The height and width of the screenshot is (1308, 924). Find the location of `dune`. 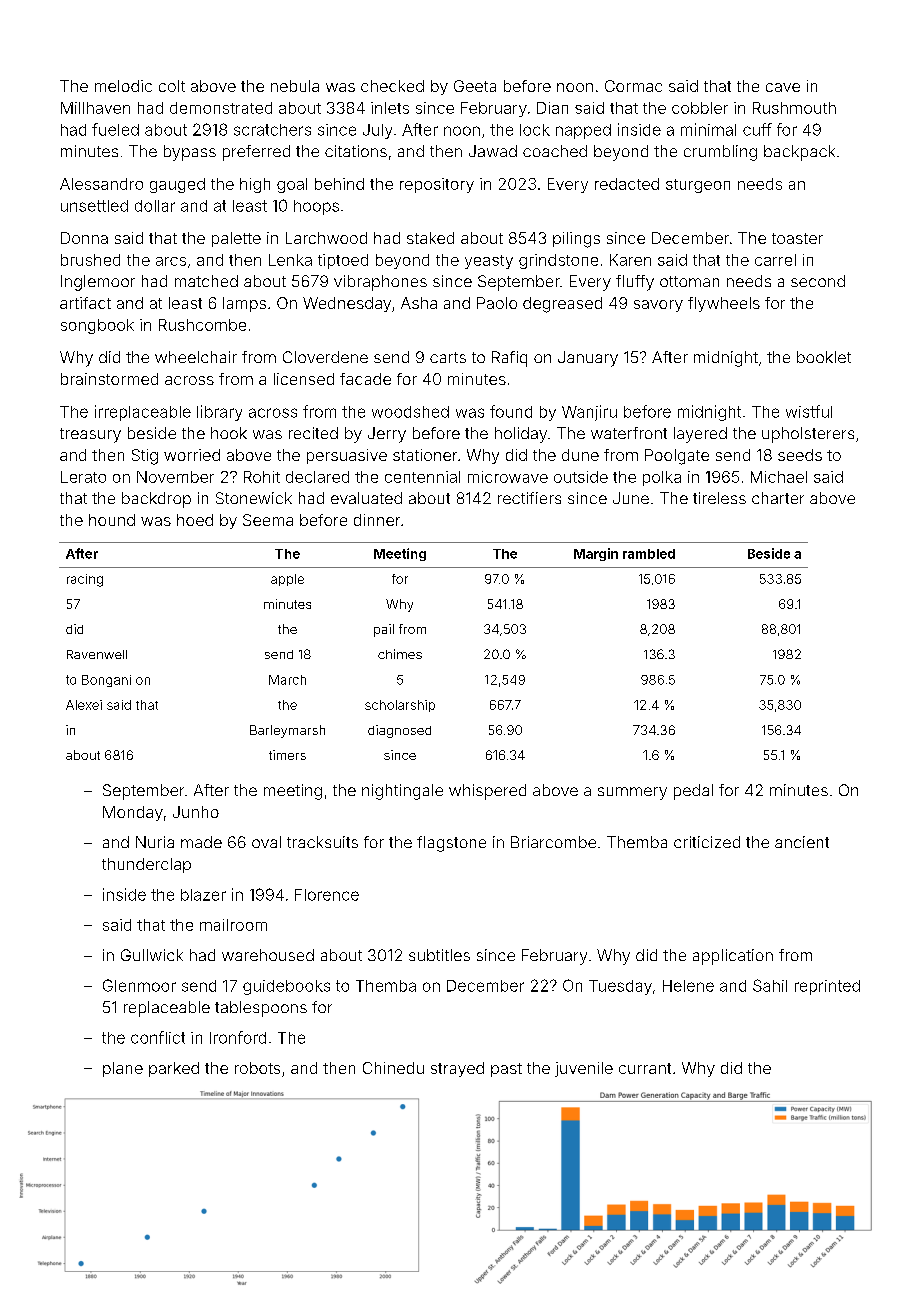

dune is located at coordinates (580, 455).
